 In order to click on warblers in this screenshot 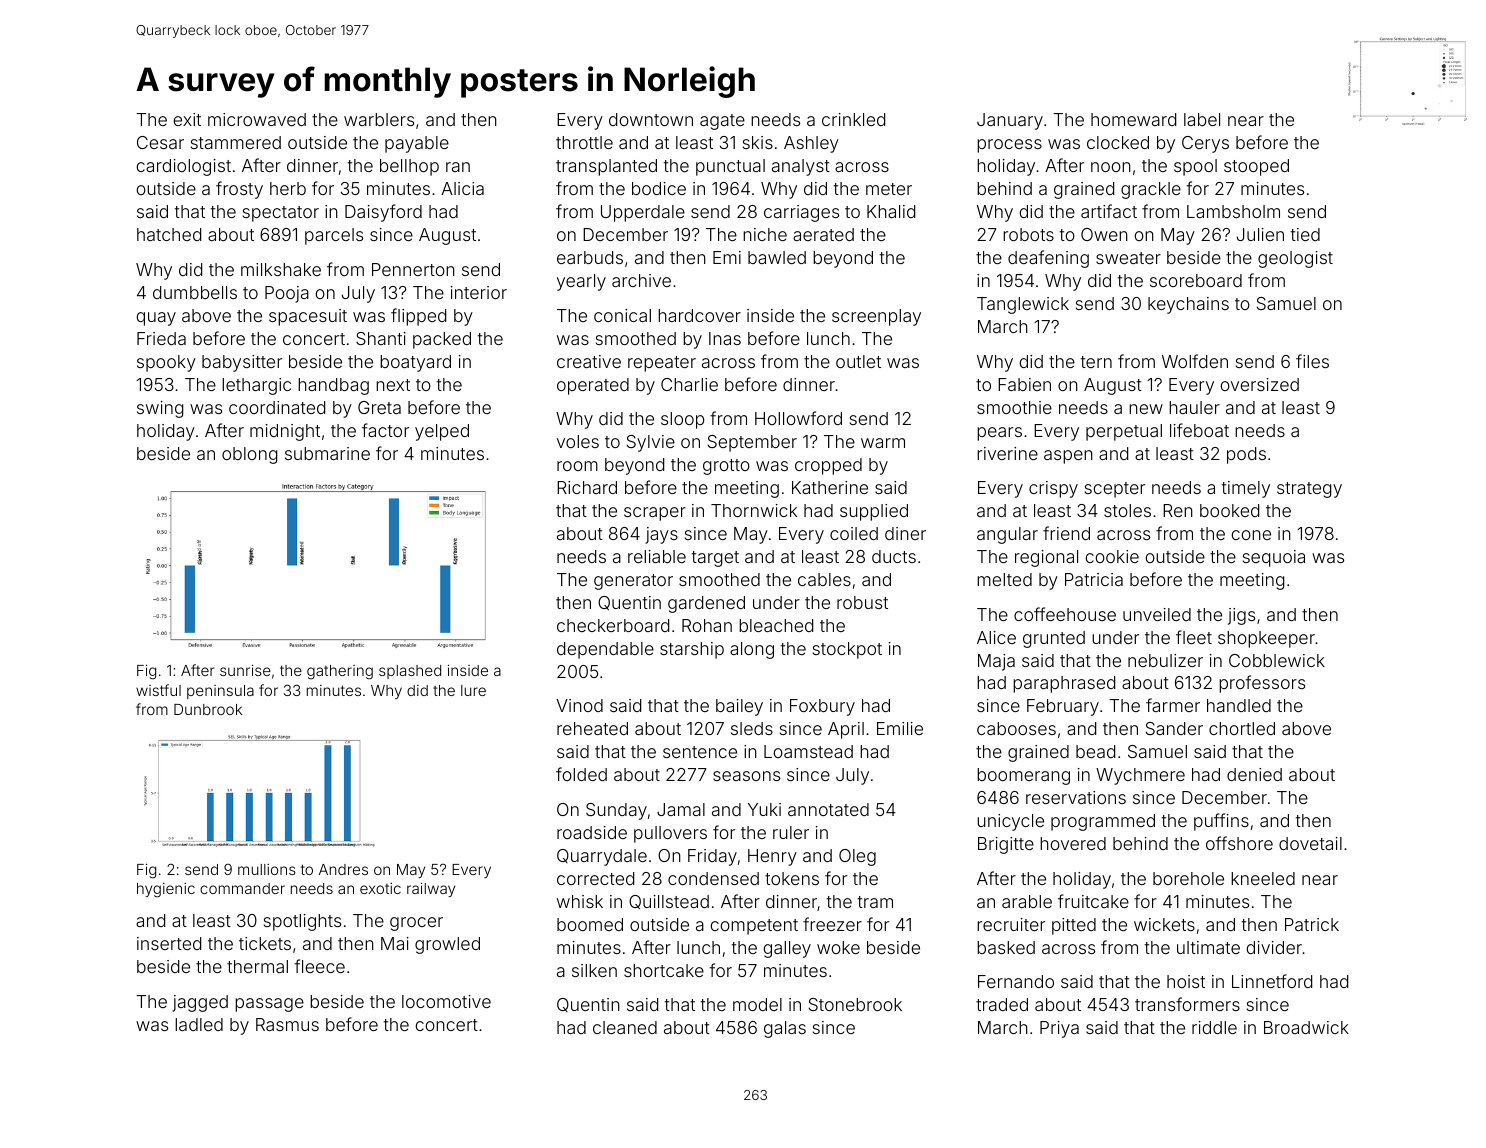, I will do `click(379, 119)`.
